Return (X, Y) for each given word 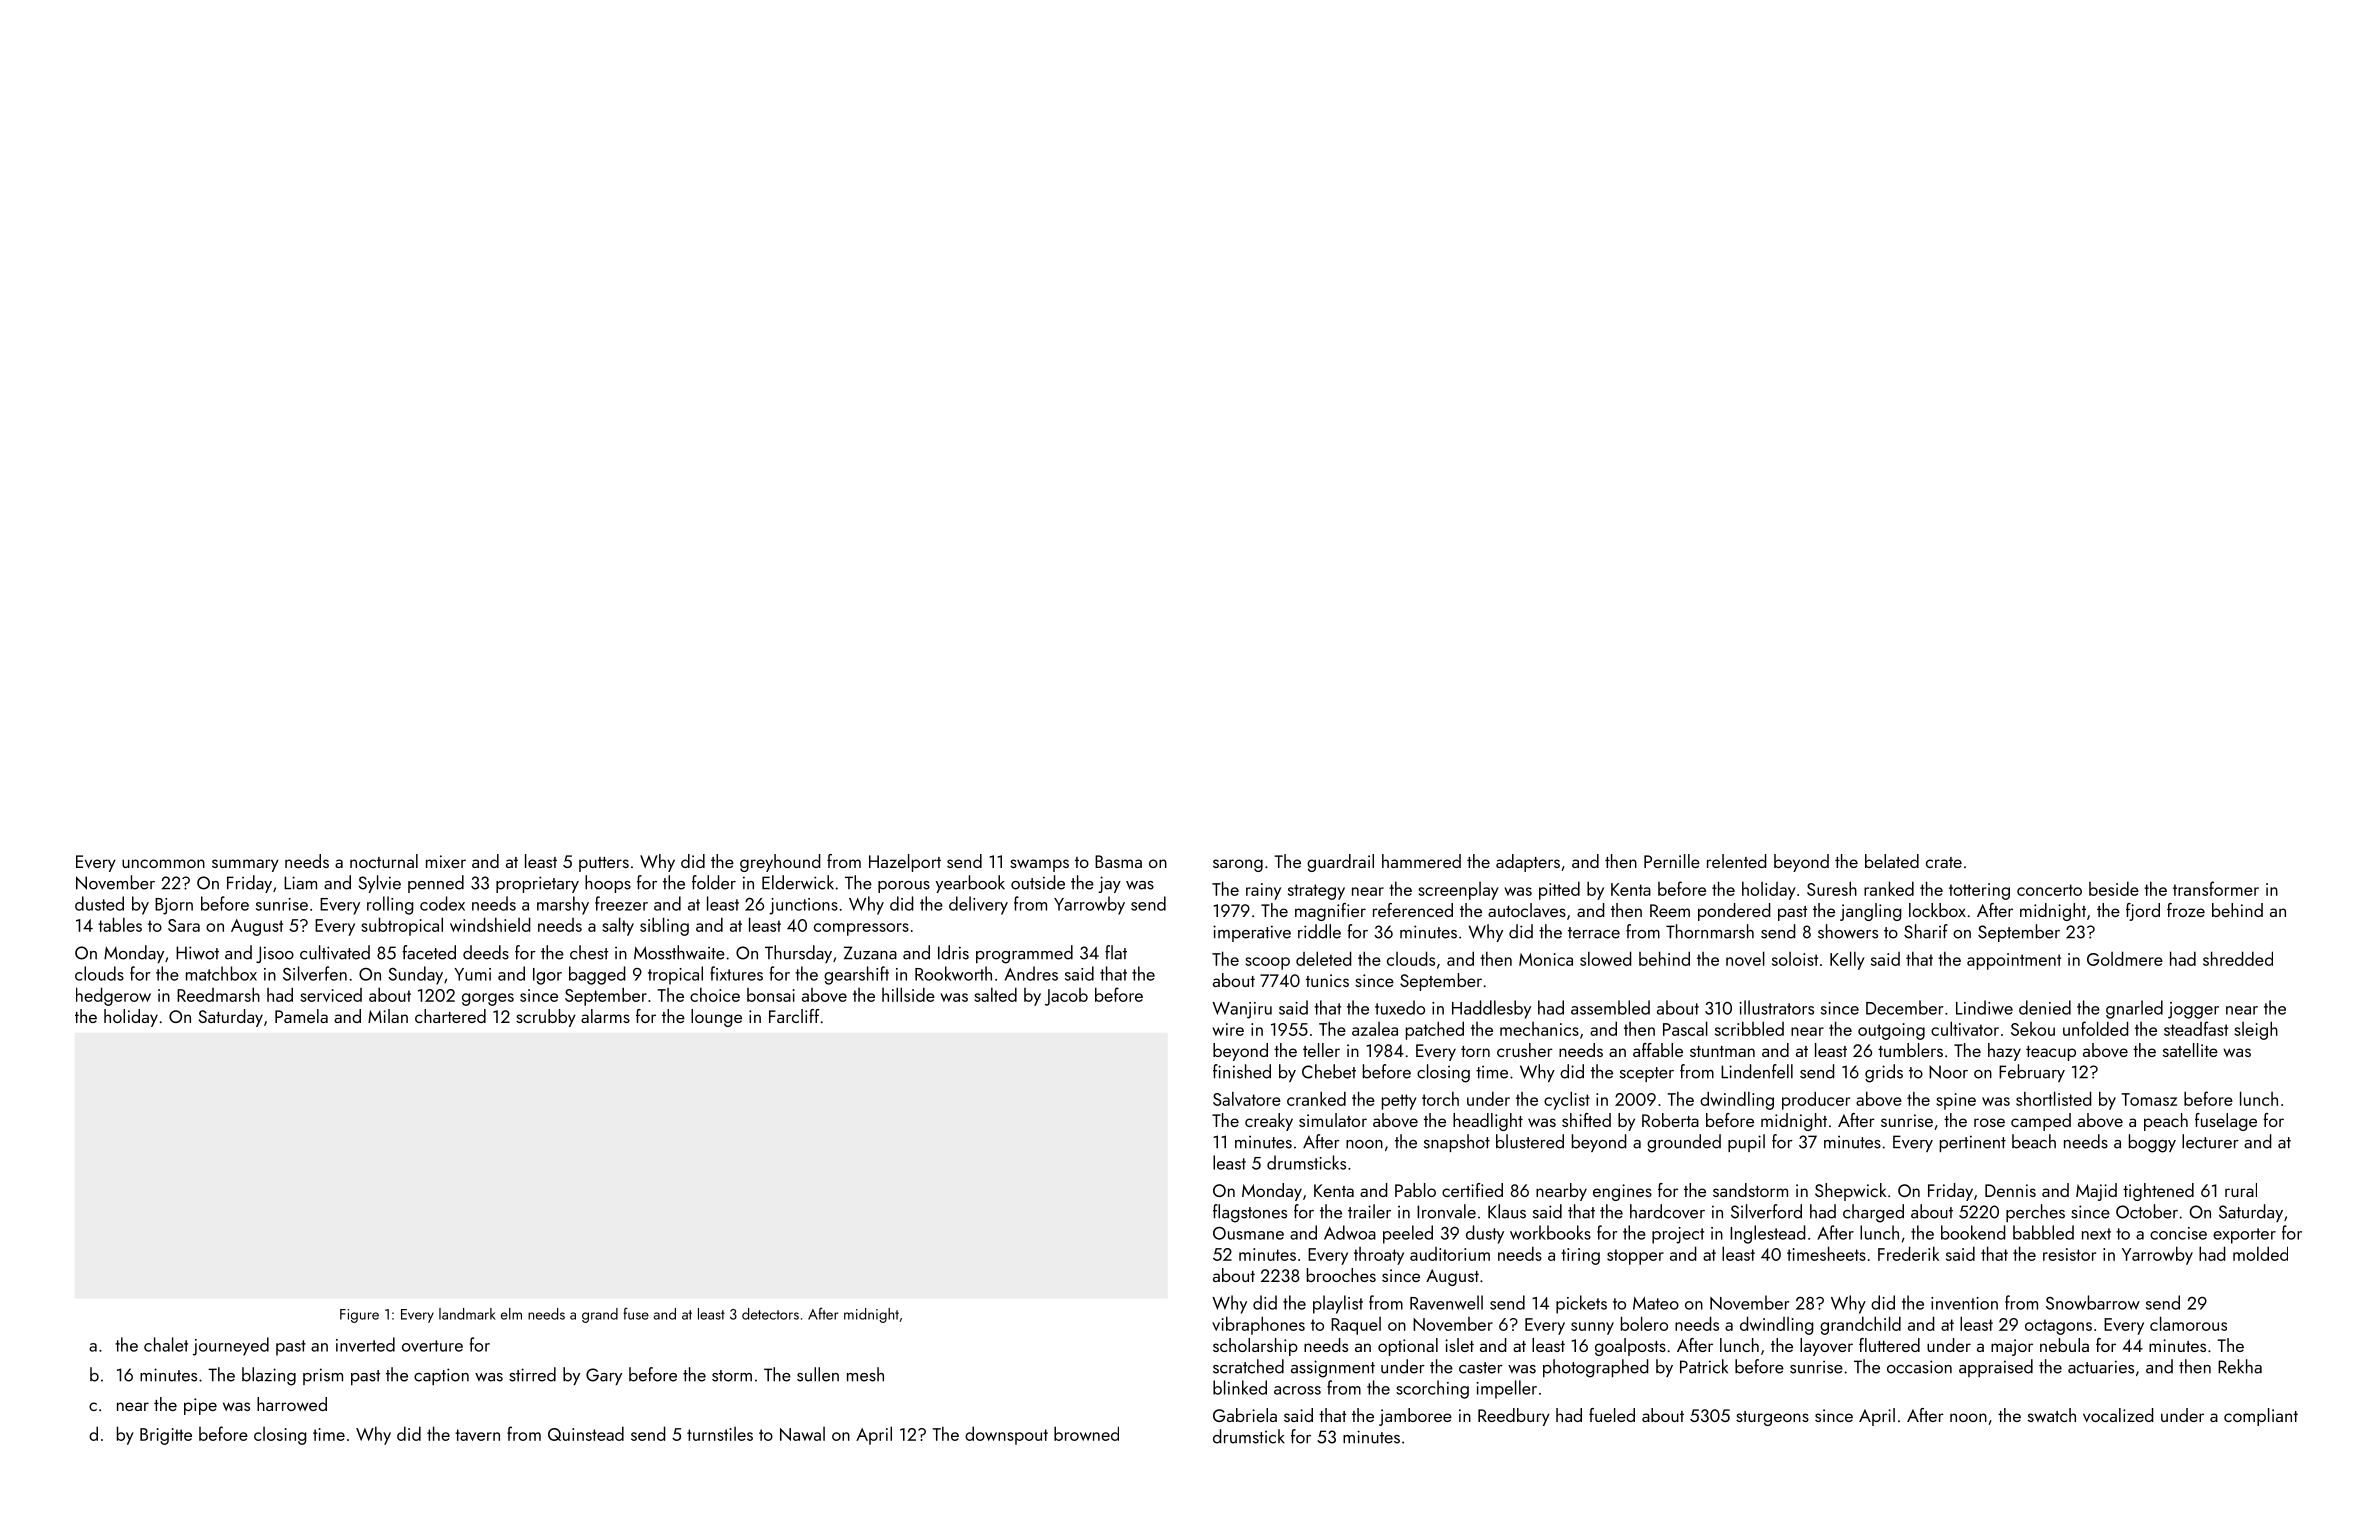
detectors (770, 1314)
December (1905, 1007)
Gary (604, 1376)
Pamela (301, 1016)
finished (1242, 1071)
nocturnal (384, 861)
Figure (359, 1316)
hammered (1421, 861)
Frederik (1909, 1253)
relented (1737, 861)
